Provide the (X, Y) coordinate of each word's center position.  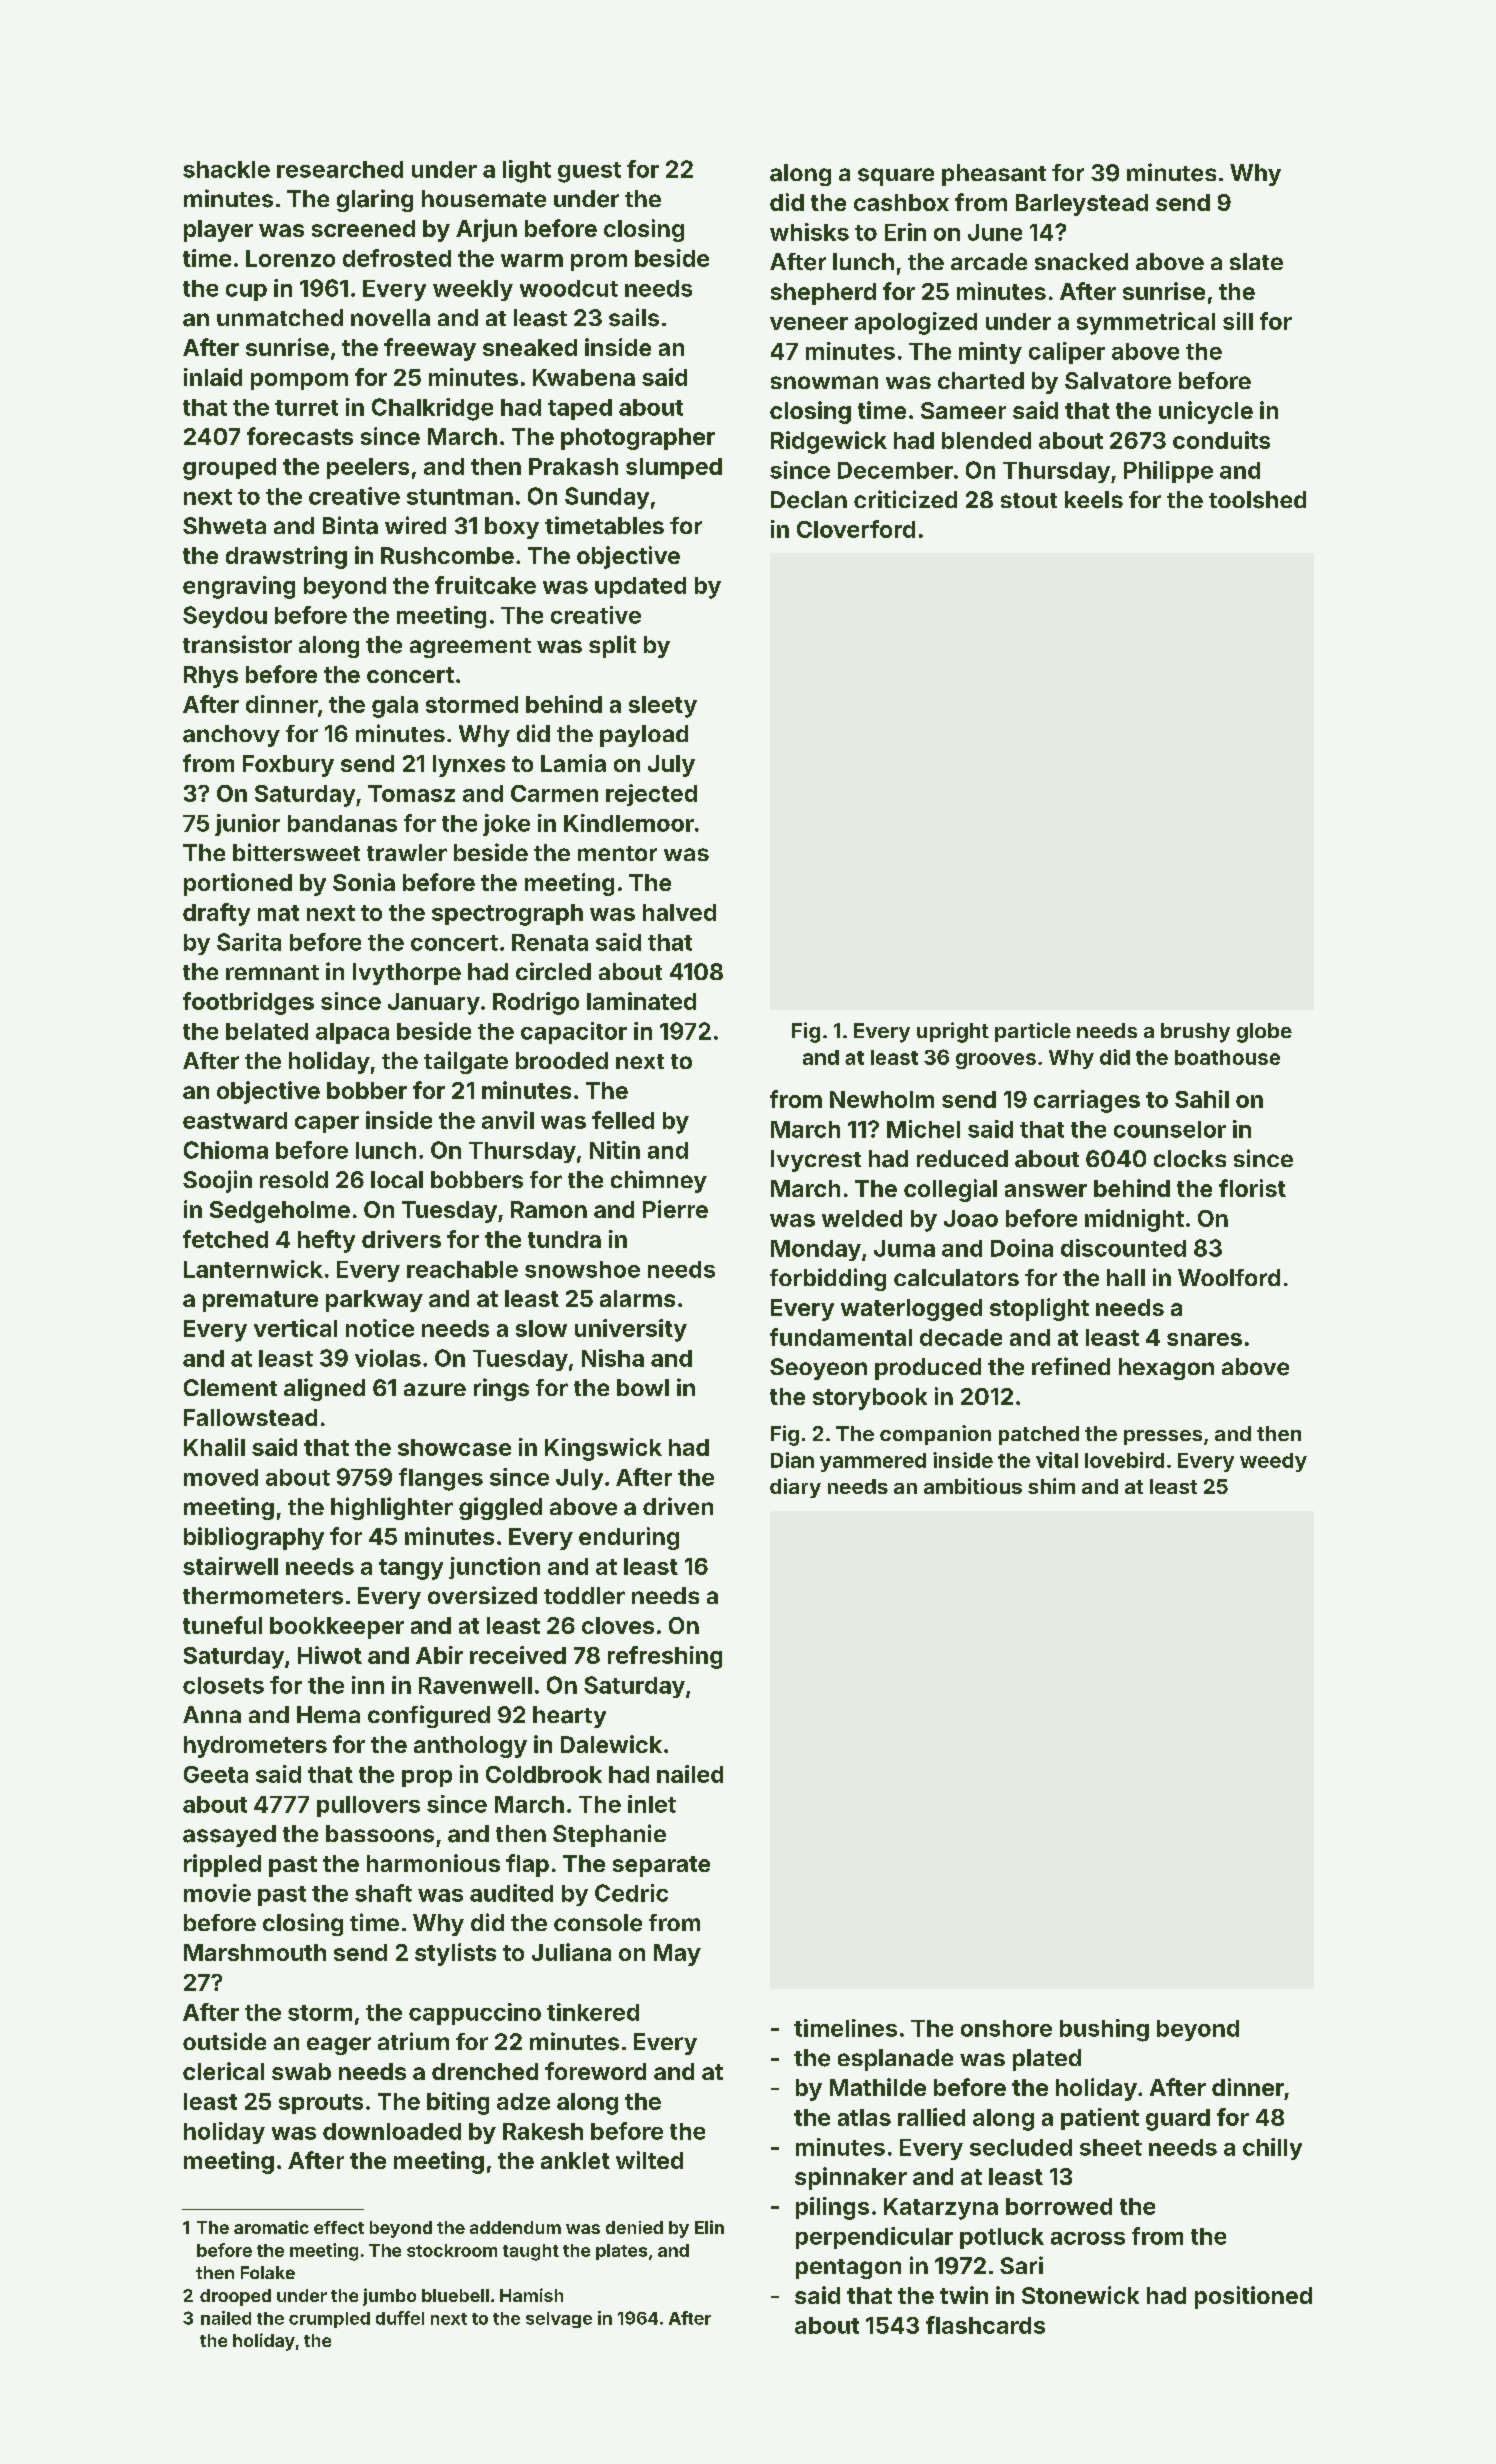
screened (363, 228)
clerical (223, 2071)
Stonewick (1080, 2295)
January (434, 1004)
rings (501, 1389)
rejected (651, 795)
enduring (629, 1538)
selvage (559, 2320)
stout (1029, 500)
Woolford (1229, 1277)
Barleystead (1082, 205)
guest (589, 172)
